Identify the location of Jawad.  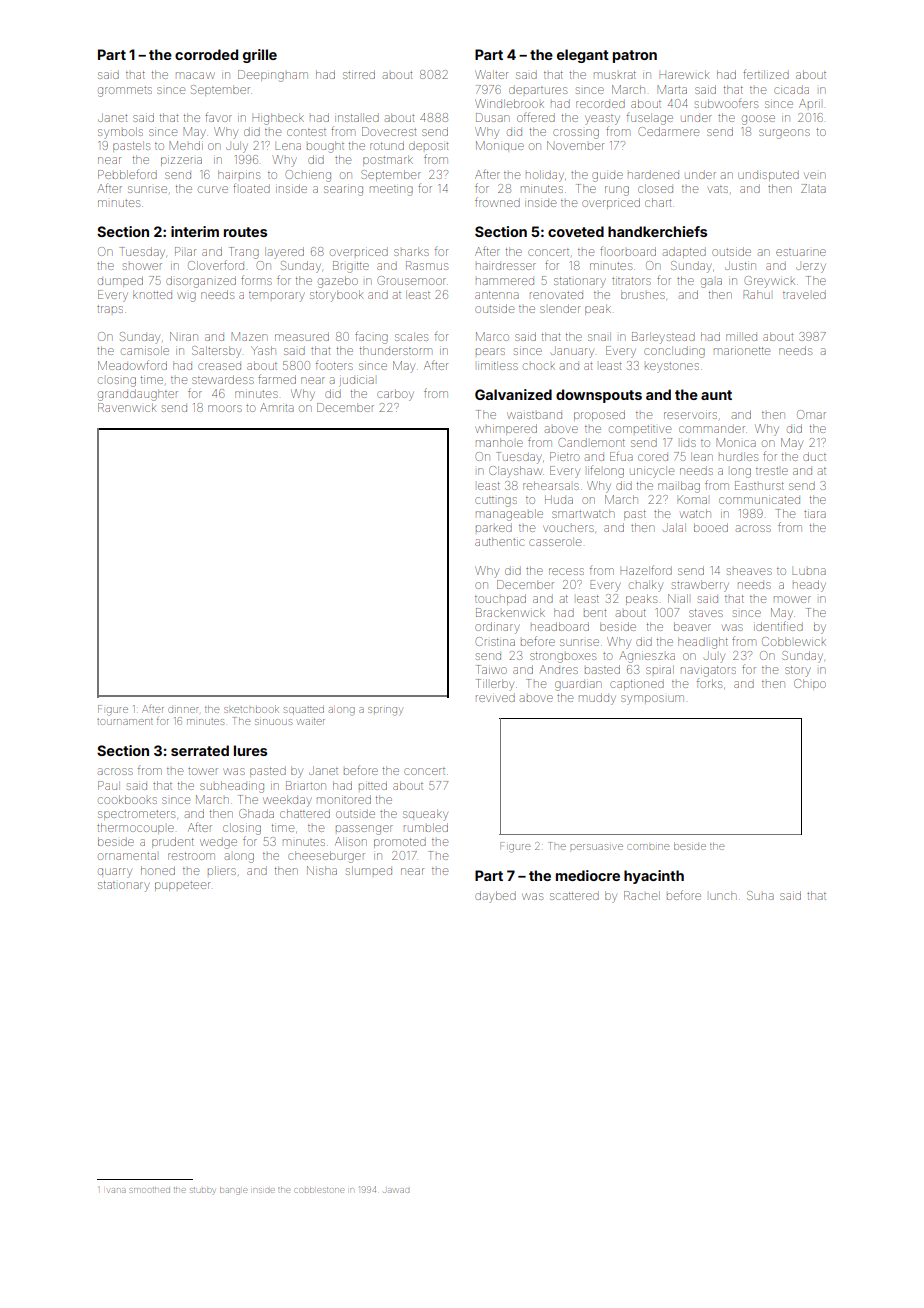
(396, 1190).
